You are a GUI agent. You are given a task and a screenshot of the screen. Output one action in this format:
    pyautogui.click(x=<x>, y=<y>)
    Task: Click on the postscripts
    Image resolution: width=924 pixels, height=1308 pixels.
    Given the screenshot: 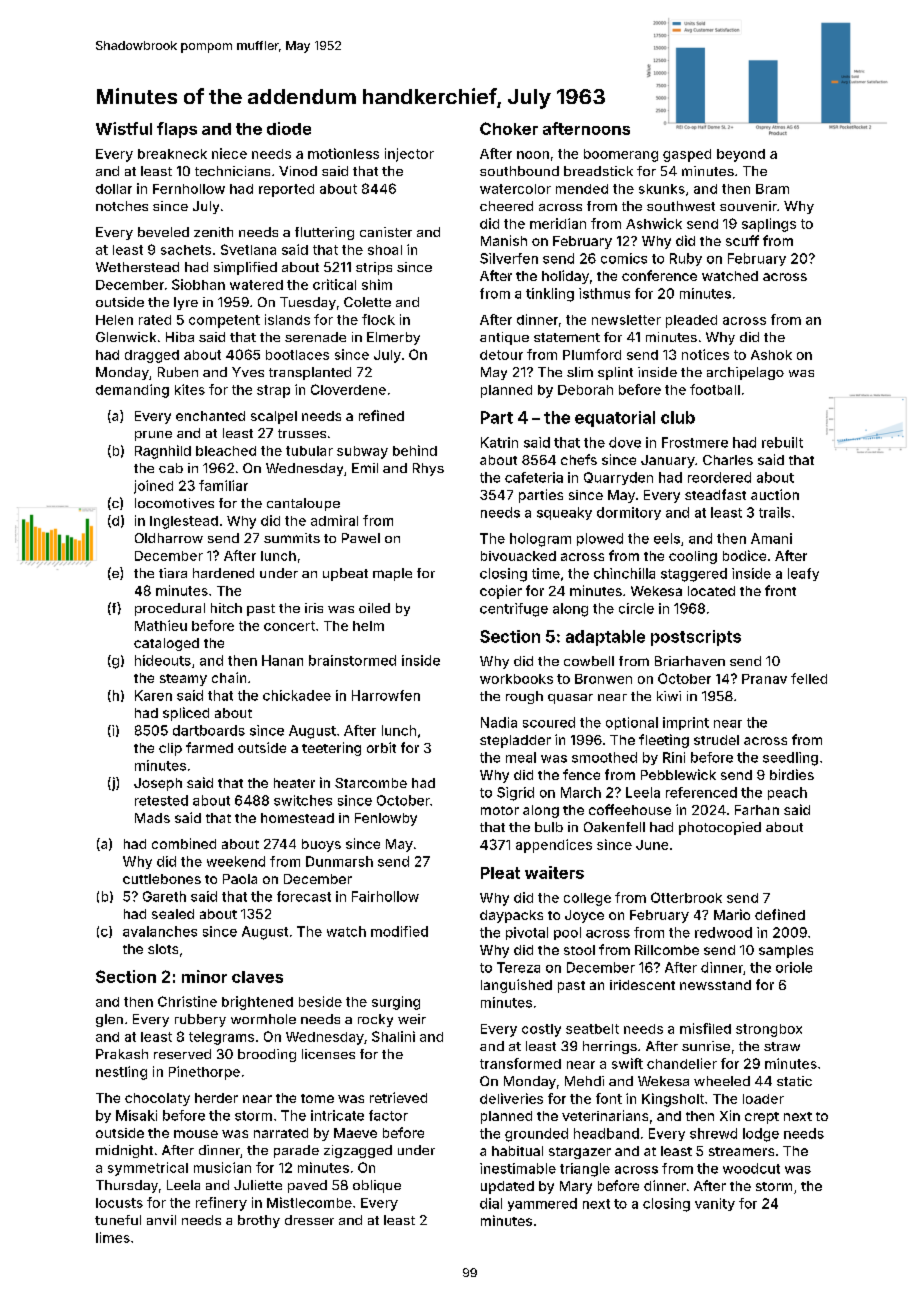 What is the action you would take?
    pyautogui.click(x=696, y=638)
